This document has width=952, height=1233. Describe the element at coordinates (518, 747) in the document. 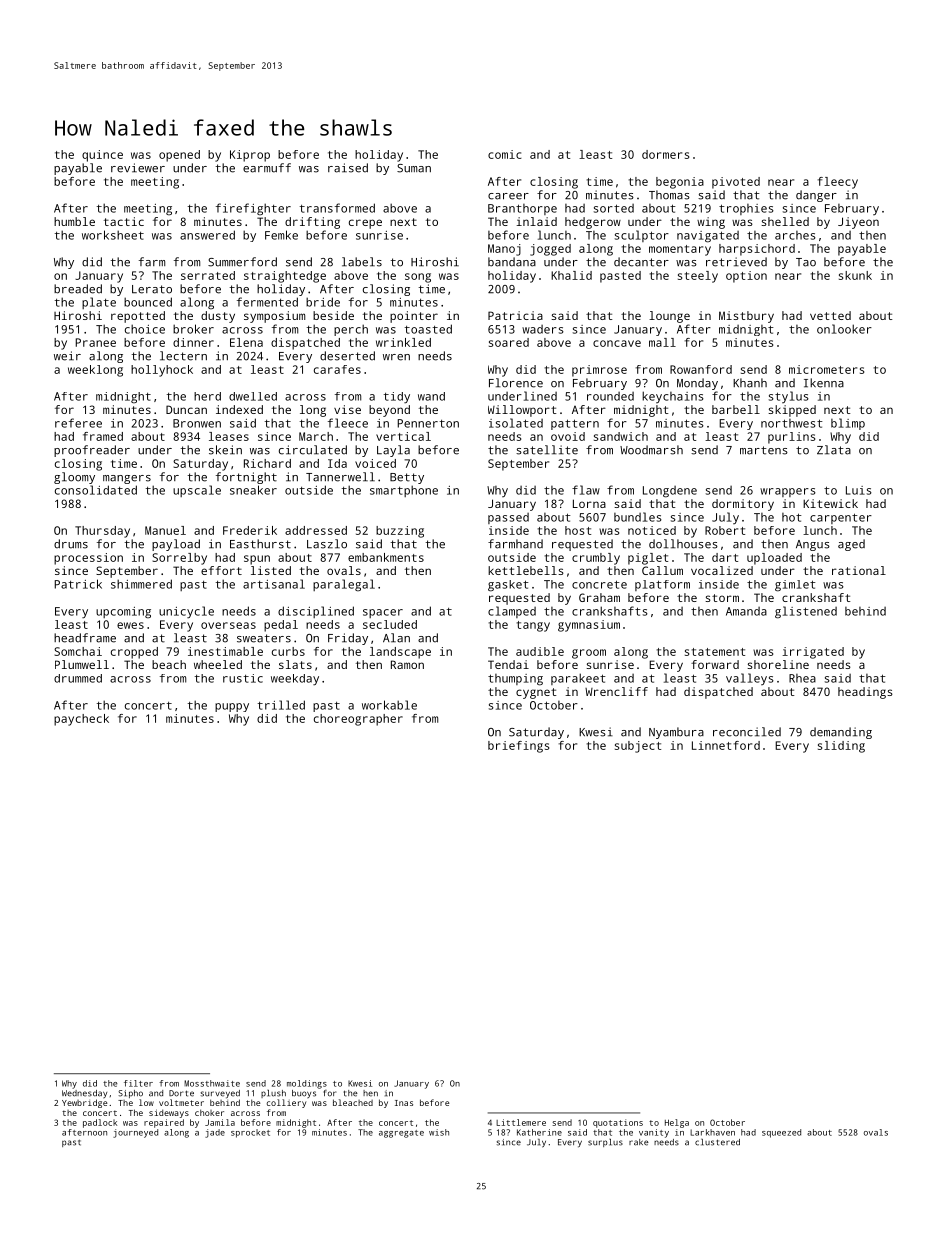

I see `briefings` at that location.
